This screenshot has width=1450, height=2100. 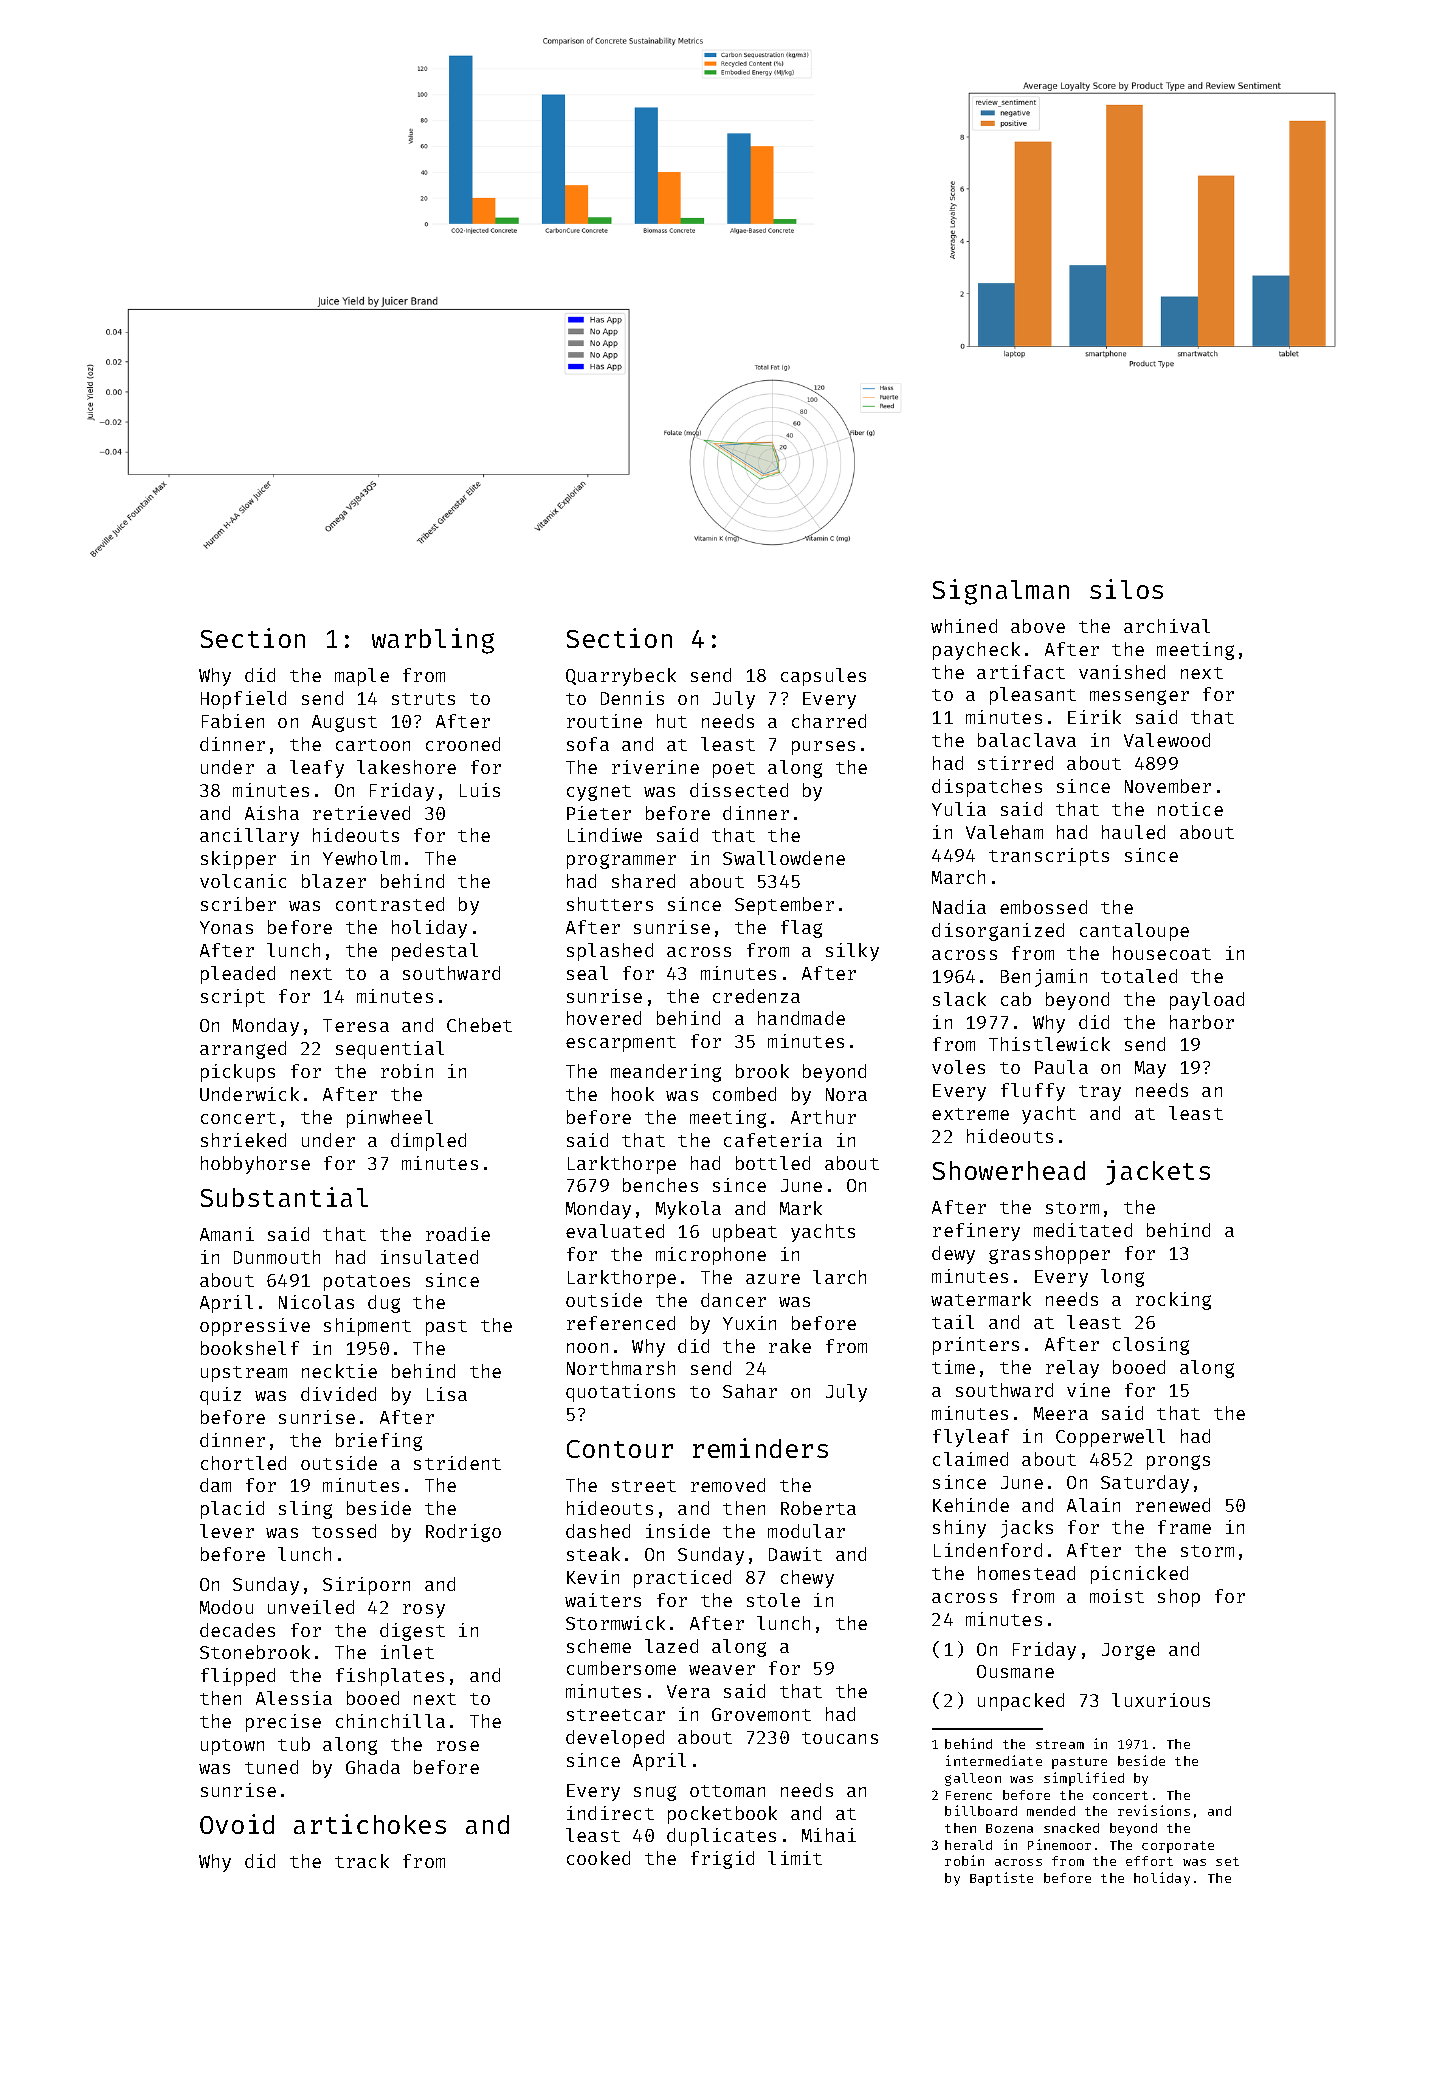 What do you see at coordinates (243, 700) in the screenshot?
I see `Hopfield` at bounding box center [243, 700].
